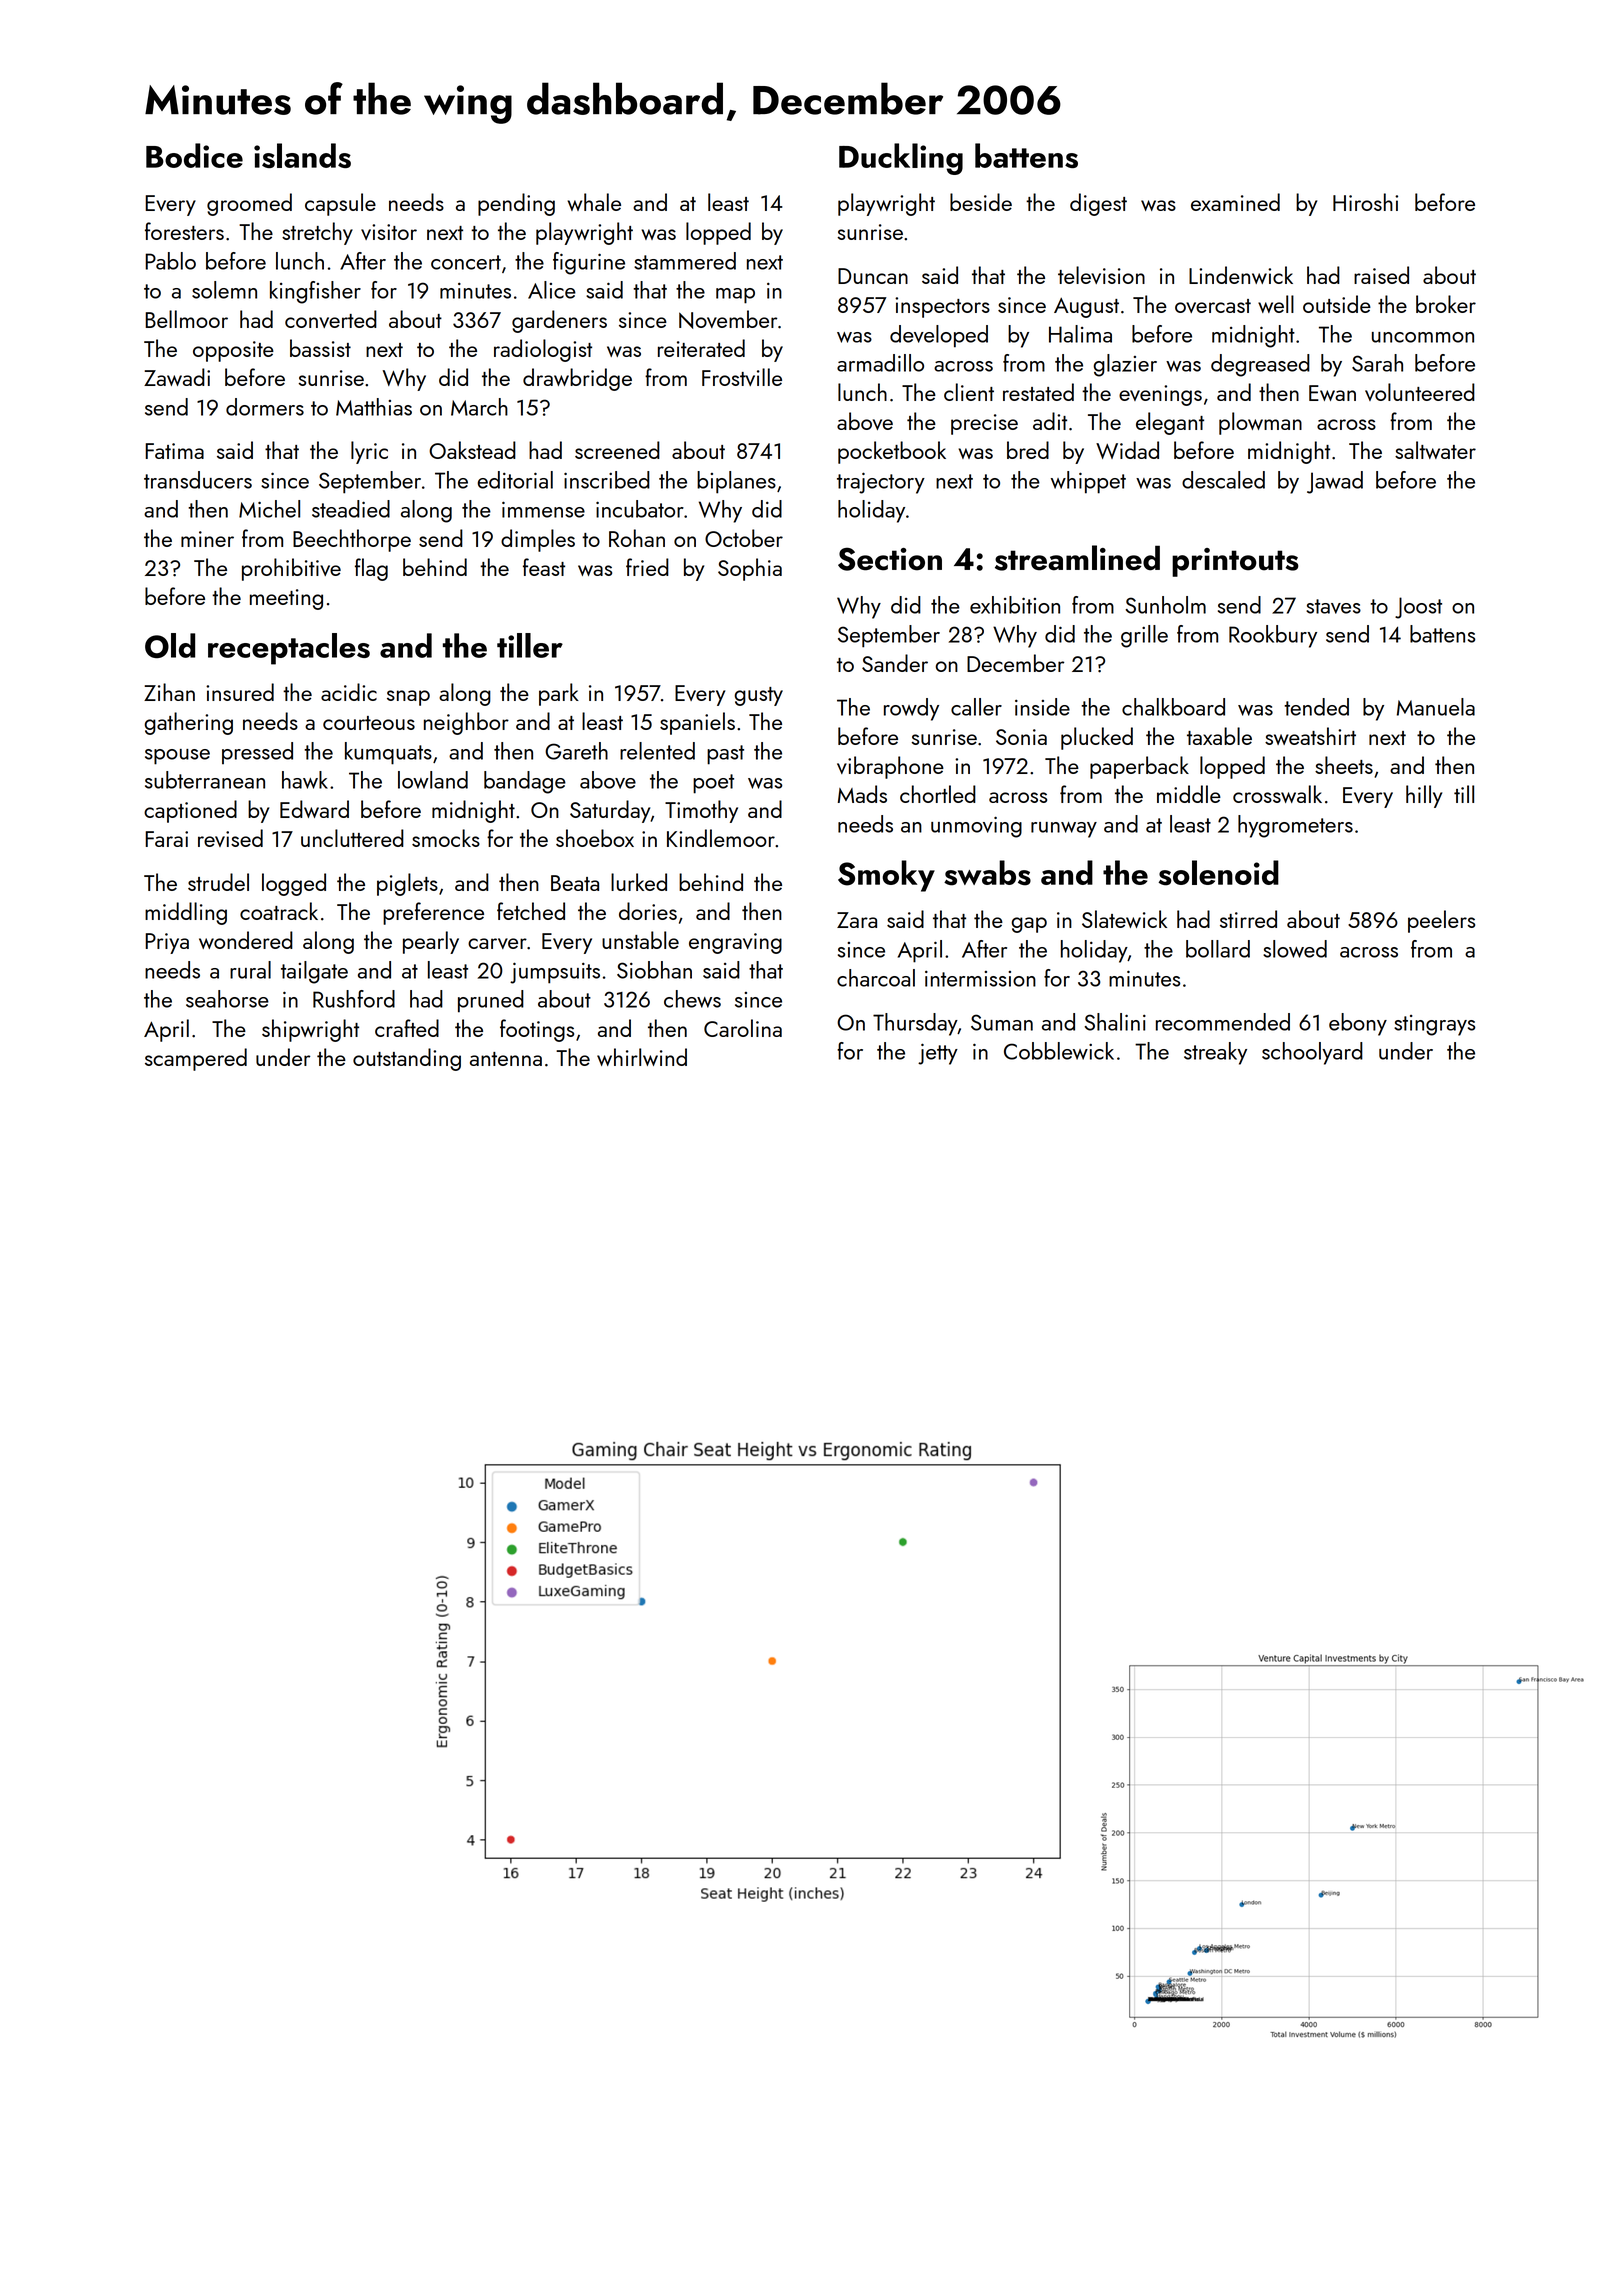 This page has height=2292, width=1620. I want to click on Duncan, so click(873, 276).
